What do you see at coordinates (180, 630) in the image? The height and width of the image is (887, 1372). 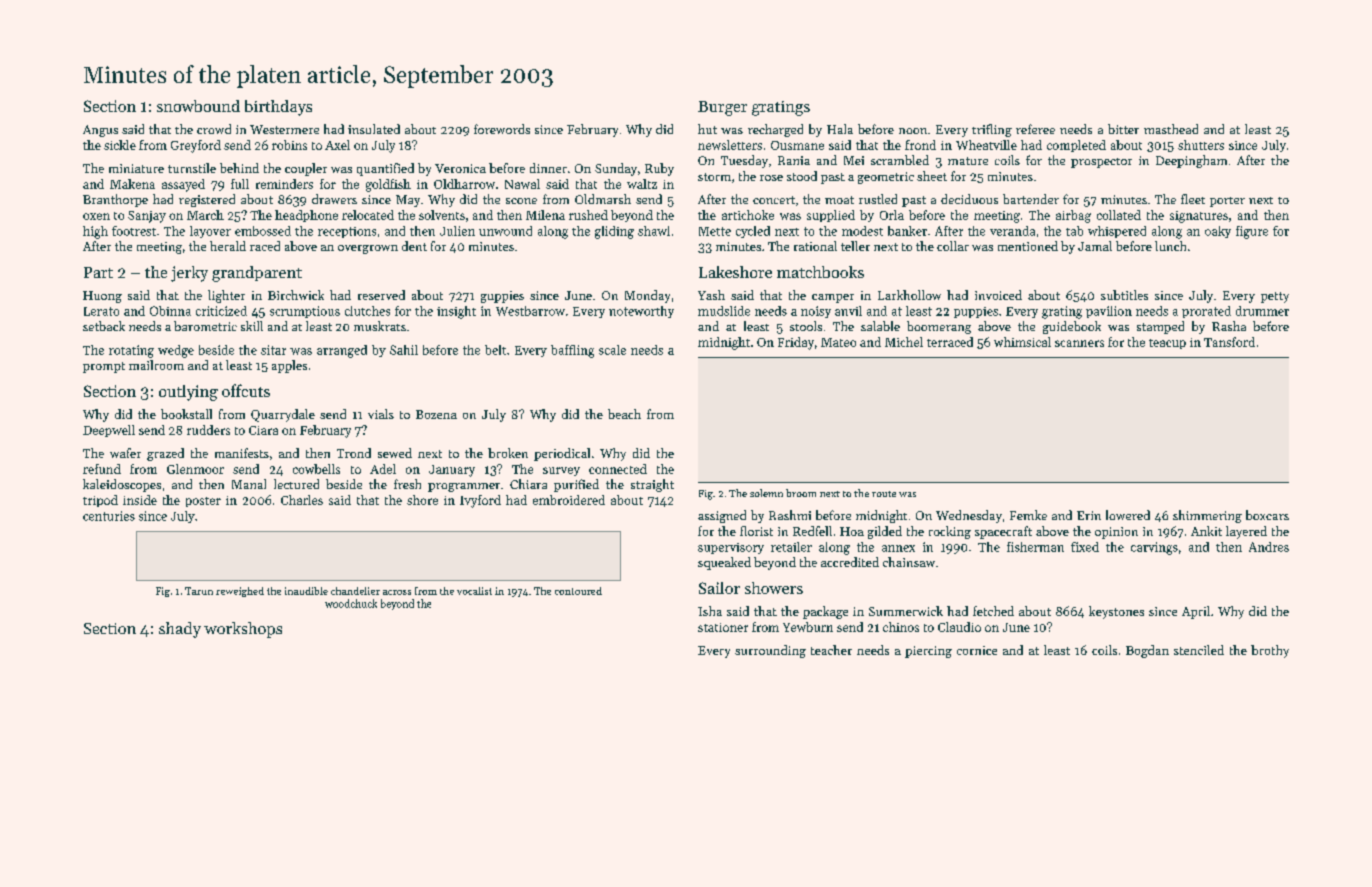 I see `shady` at bounding box center [180, 630].
